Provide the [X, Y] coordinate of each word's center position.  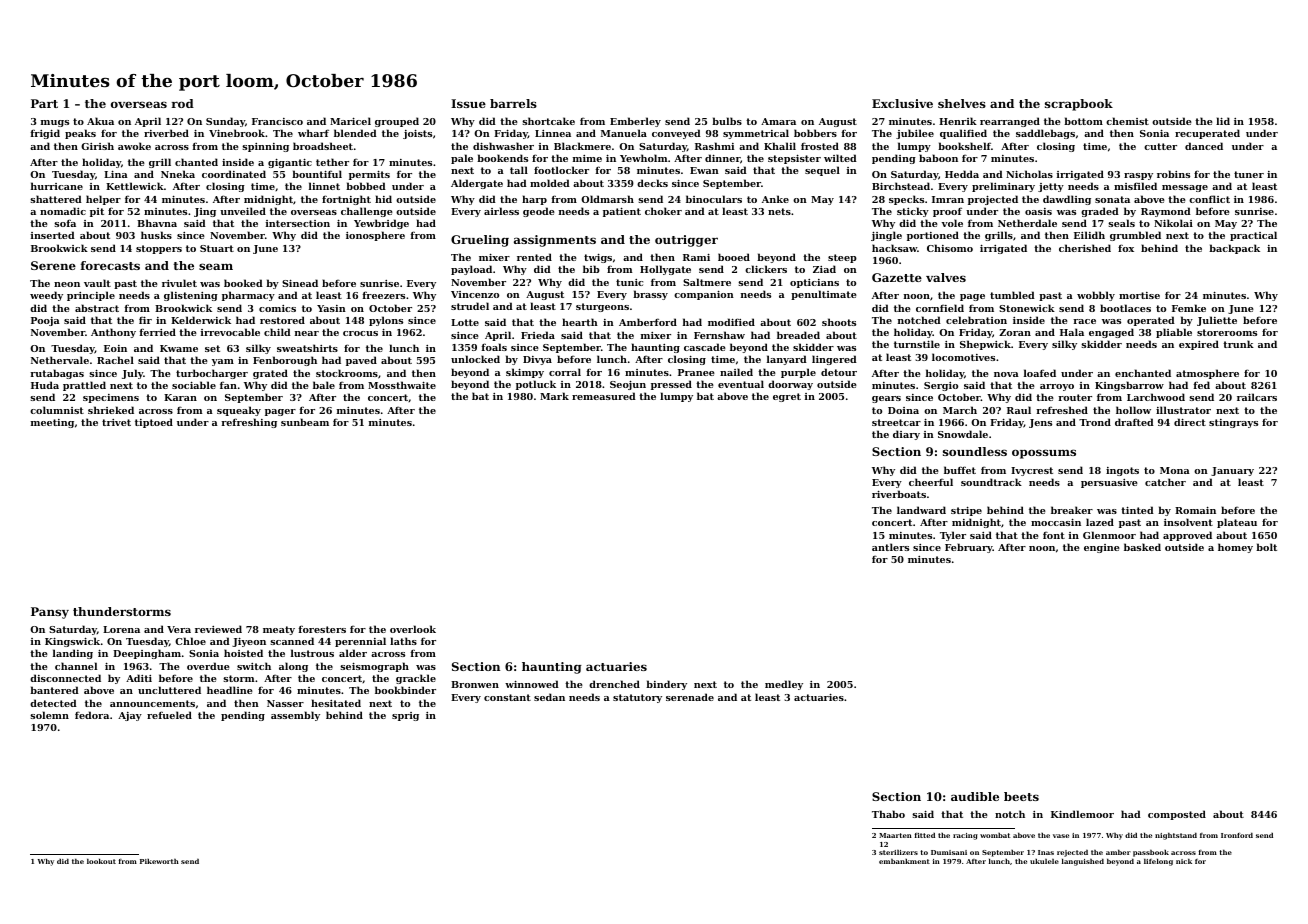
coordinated [234, 174]
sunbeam [305, 422]
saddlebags [1045, 134]
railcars [1257, 397]
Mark [554, 396]
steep [842, 258]
